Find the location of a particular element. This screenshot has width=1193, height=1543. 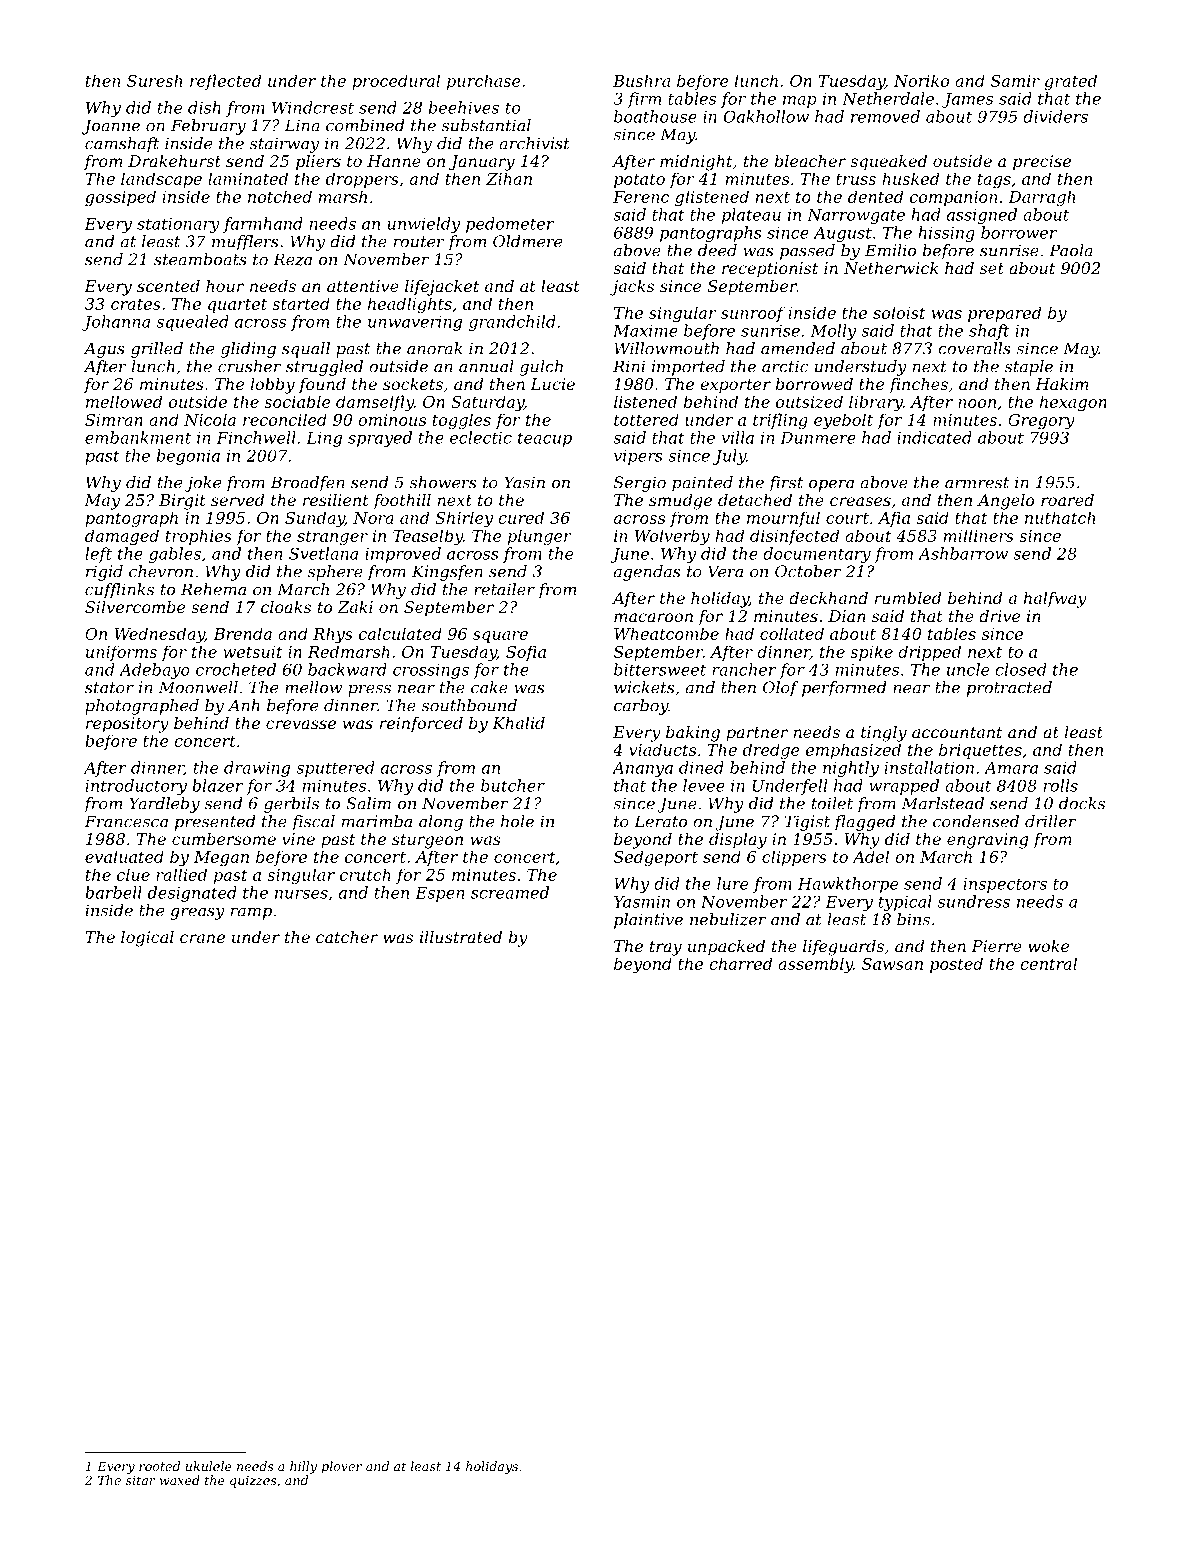

Noriko is located at coordinates (921, 80).
